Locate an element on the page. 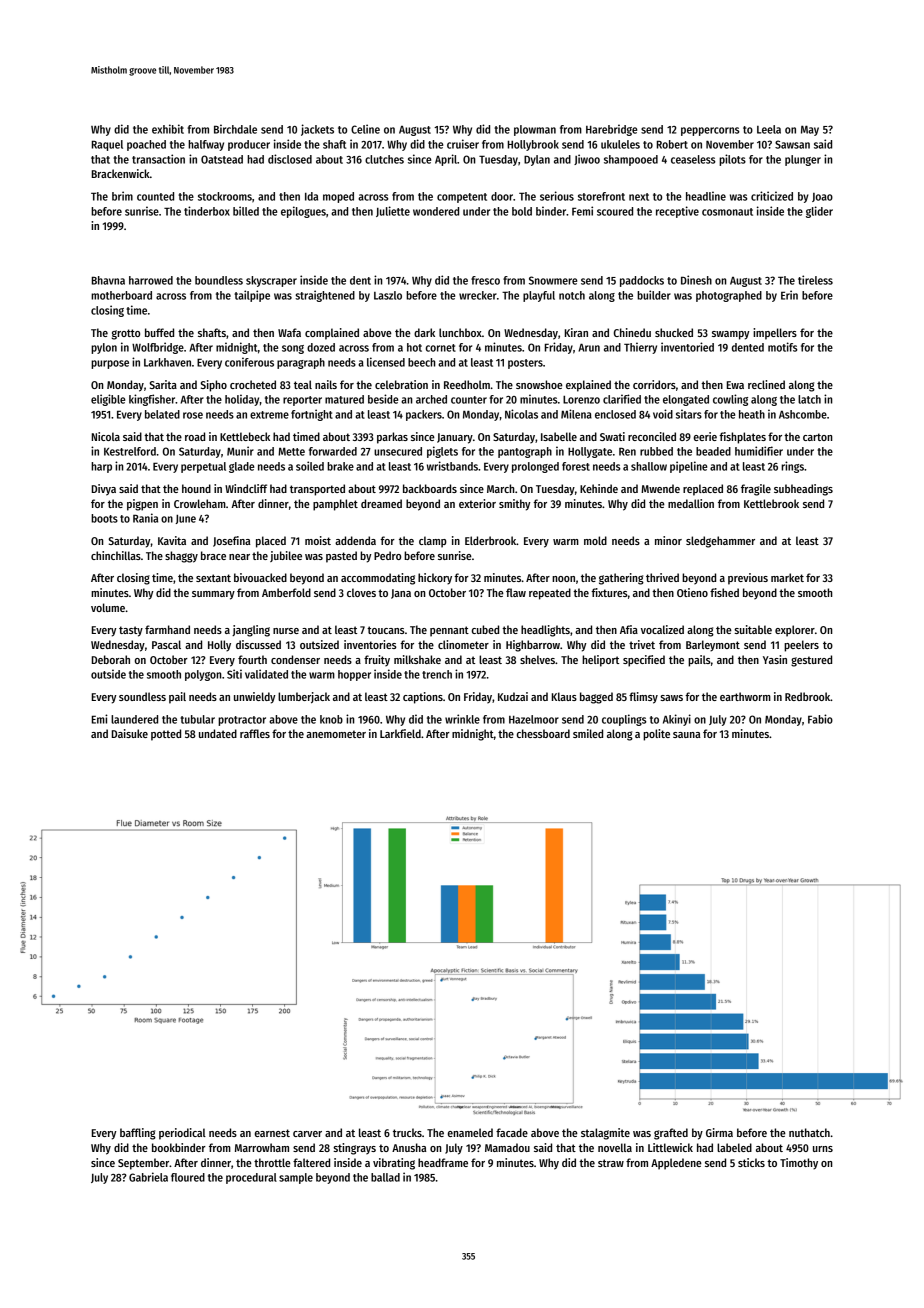  baffling is located at coordinates (138, 1134).
